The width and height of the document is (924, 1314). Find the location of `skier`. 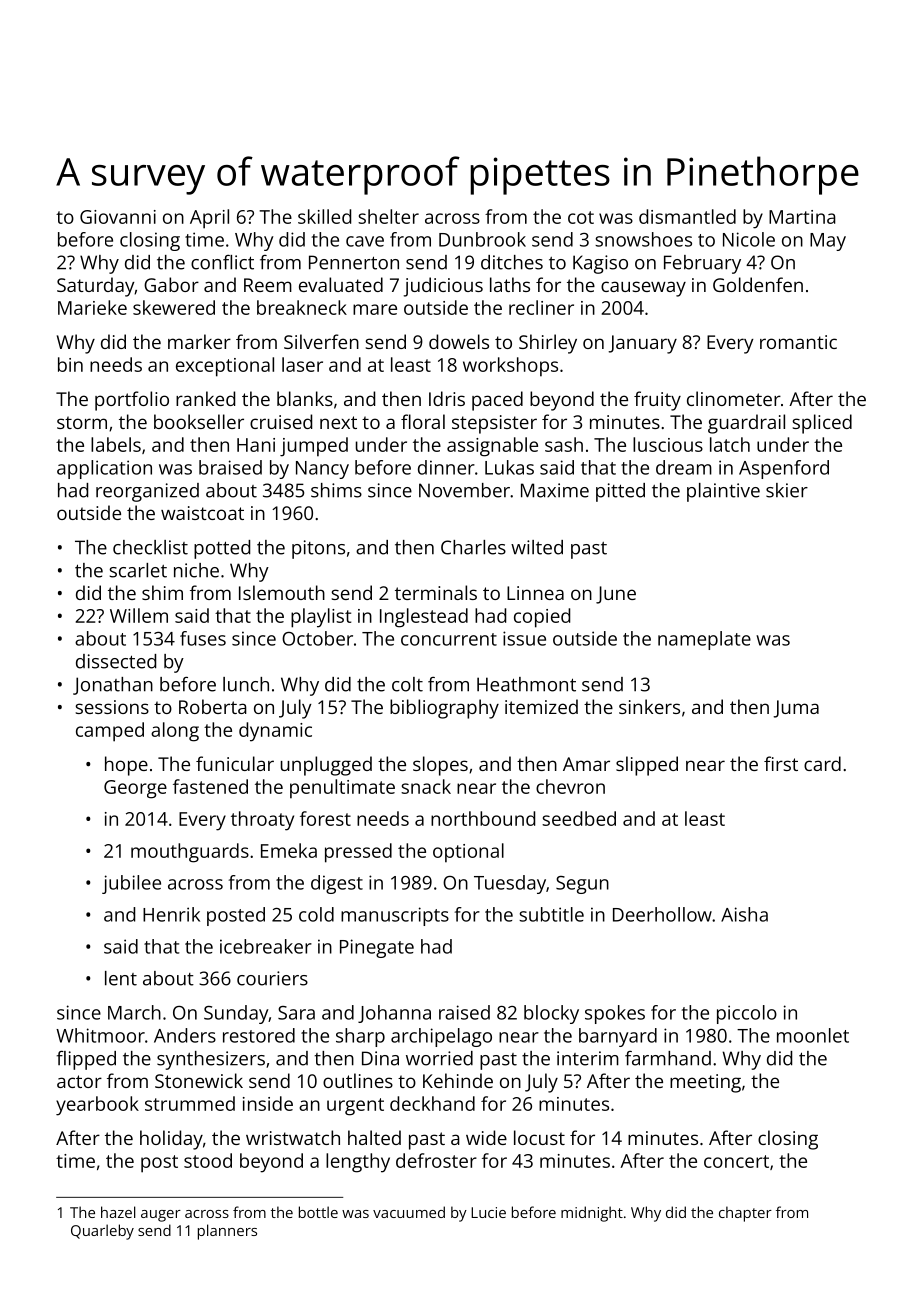

skier is located at coordinates (787, 490).
